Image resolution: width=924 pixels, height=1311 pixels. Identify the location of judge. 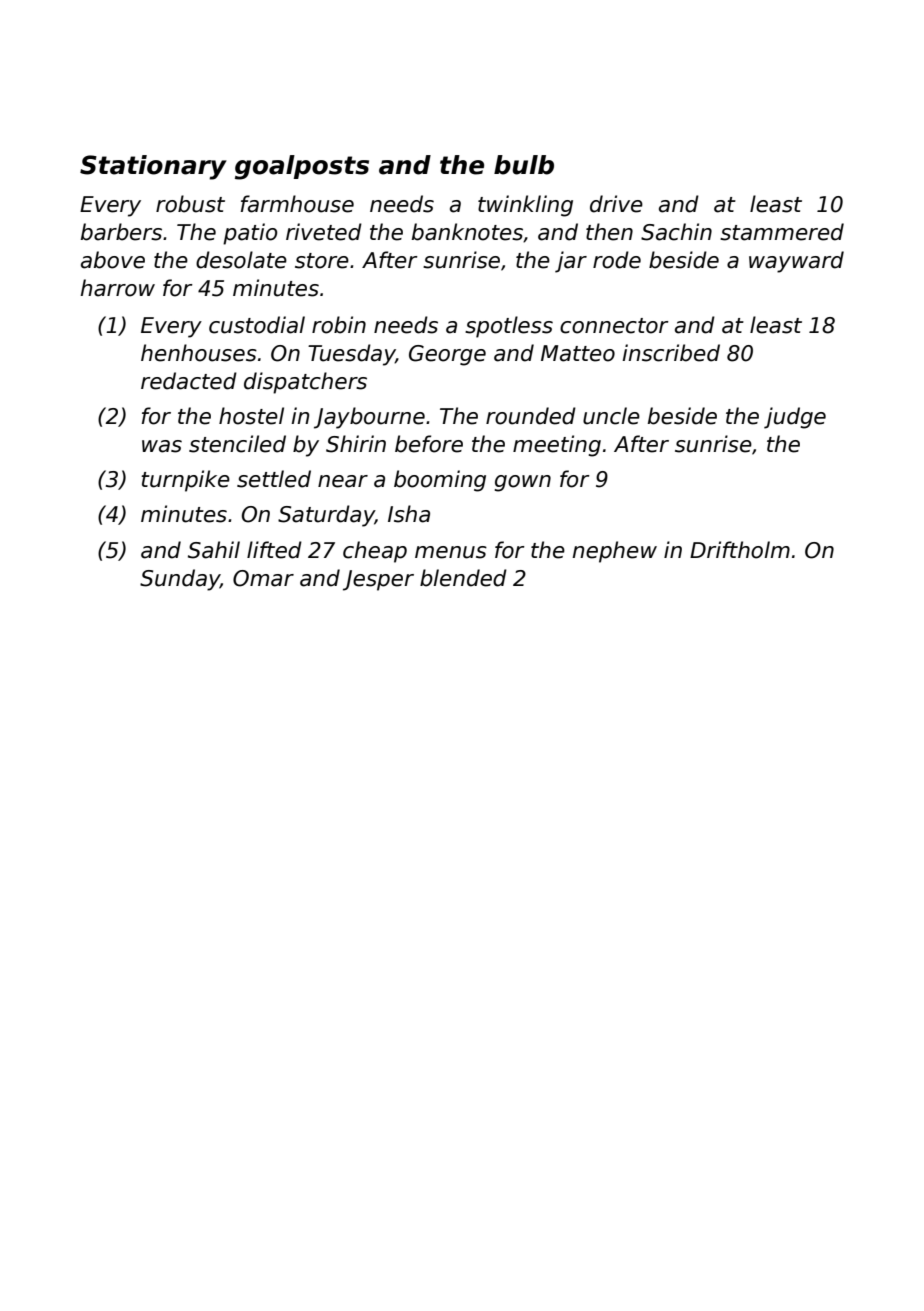
(795, 418).
